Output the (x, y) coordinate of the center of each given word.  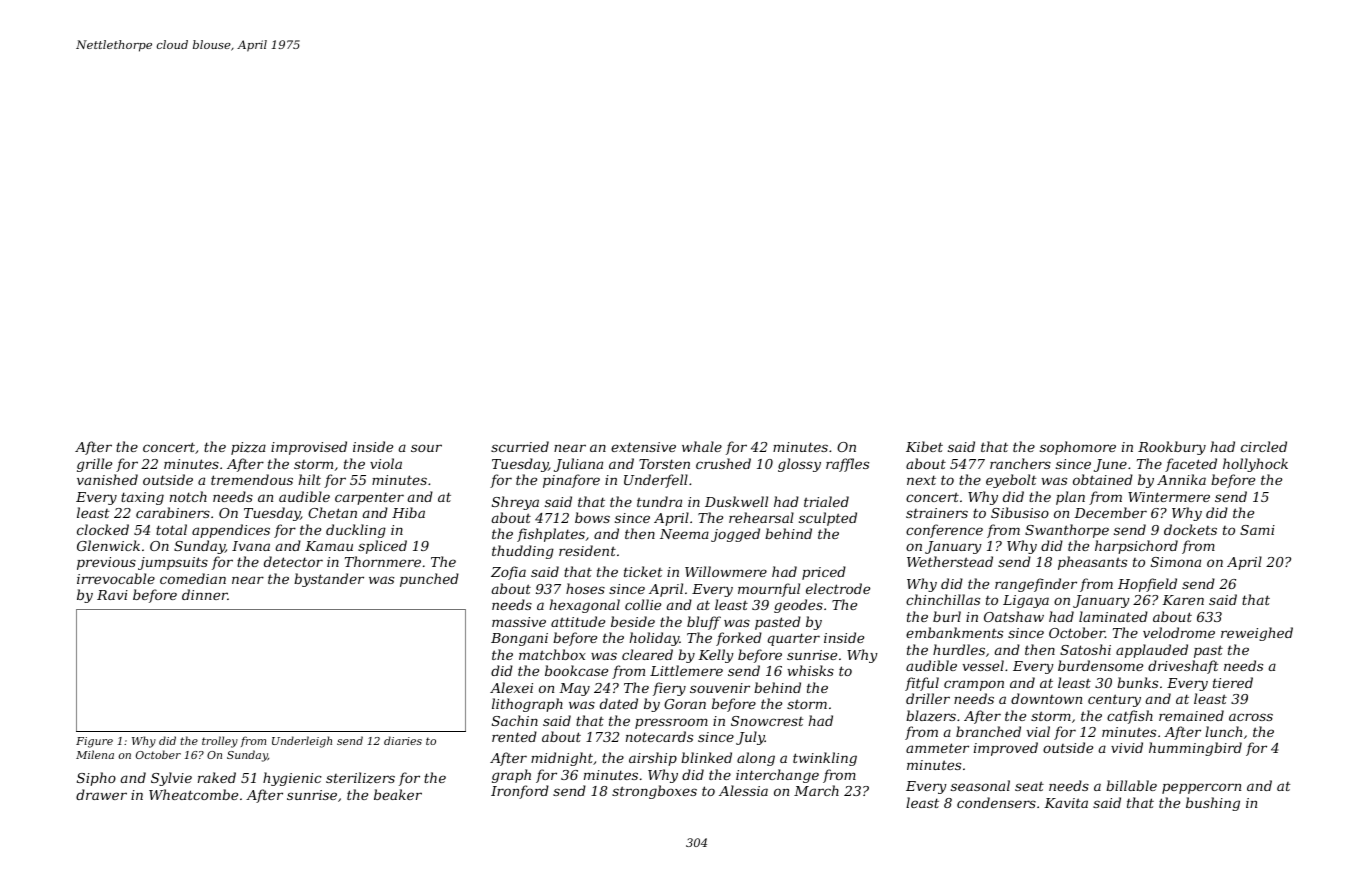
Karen (1183, 600)
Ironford (520, 792)
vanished (107, 479)
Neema (684, 534)
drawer (101, 794)
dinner (205, 594)
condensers (996, 802)
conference (944, 531)
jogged (735, 535)
